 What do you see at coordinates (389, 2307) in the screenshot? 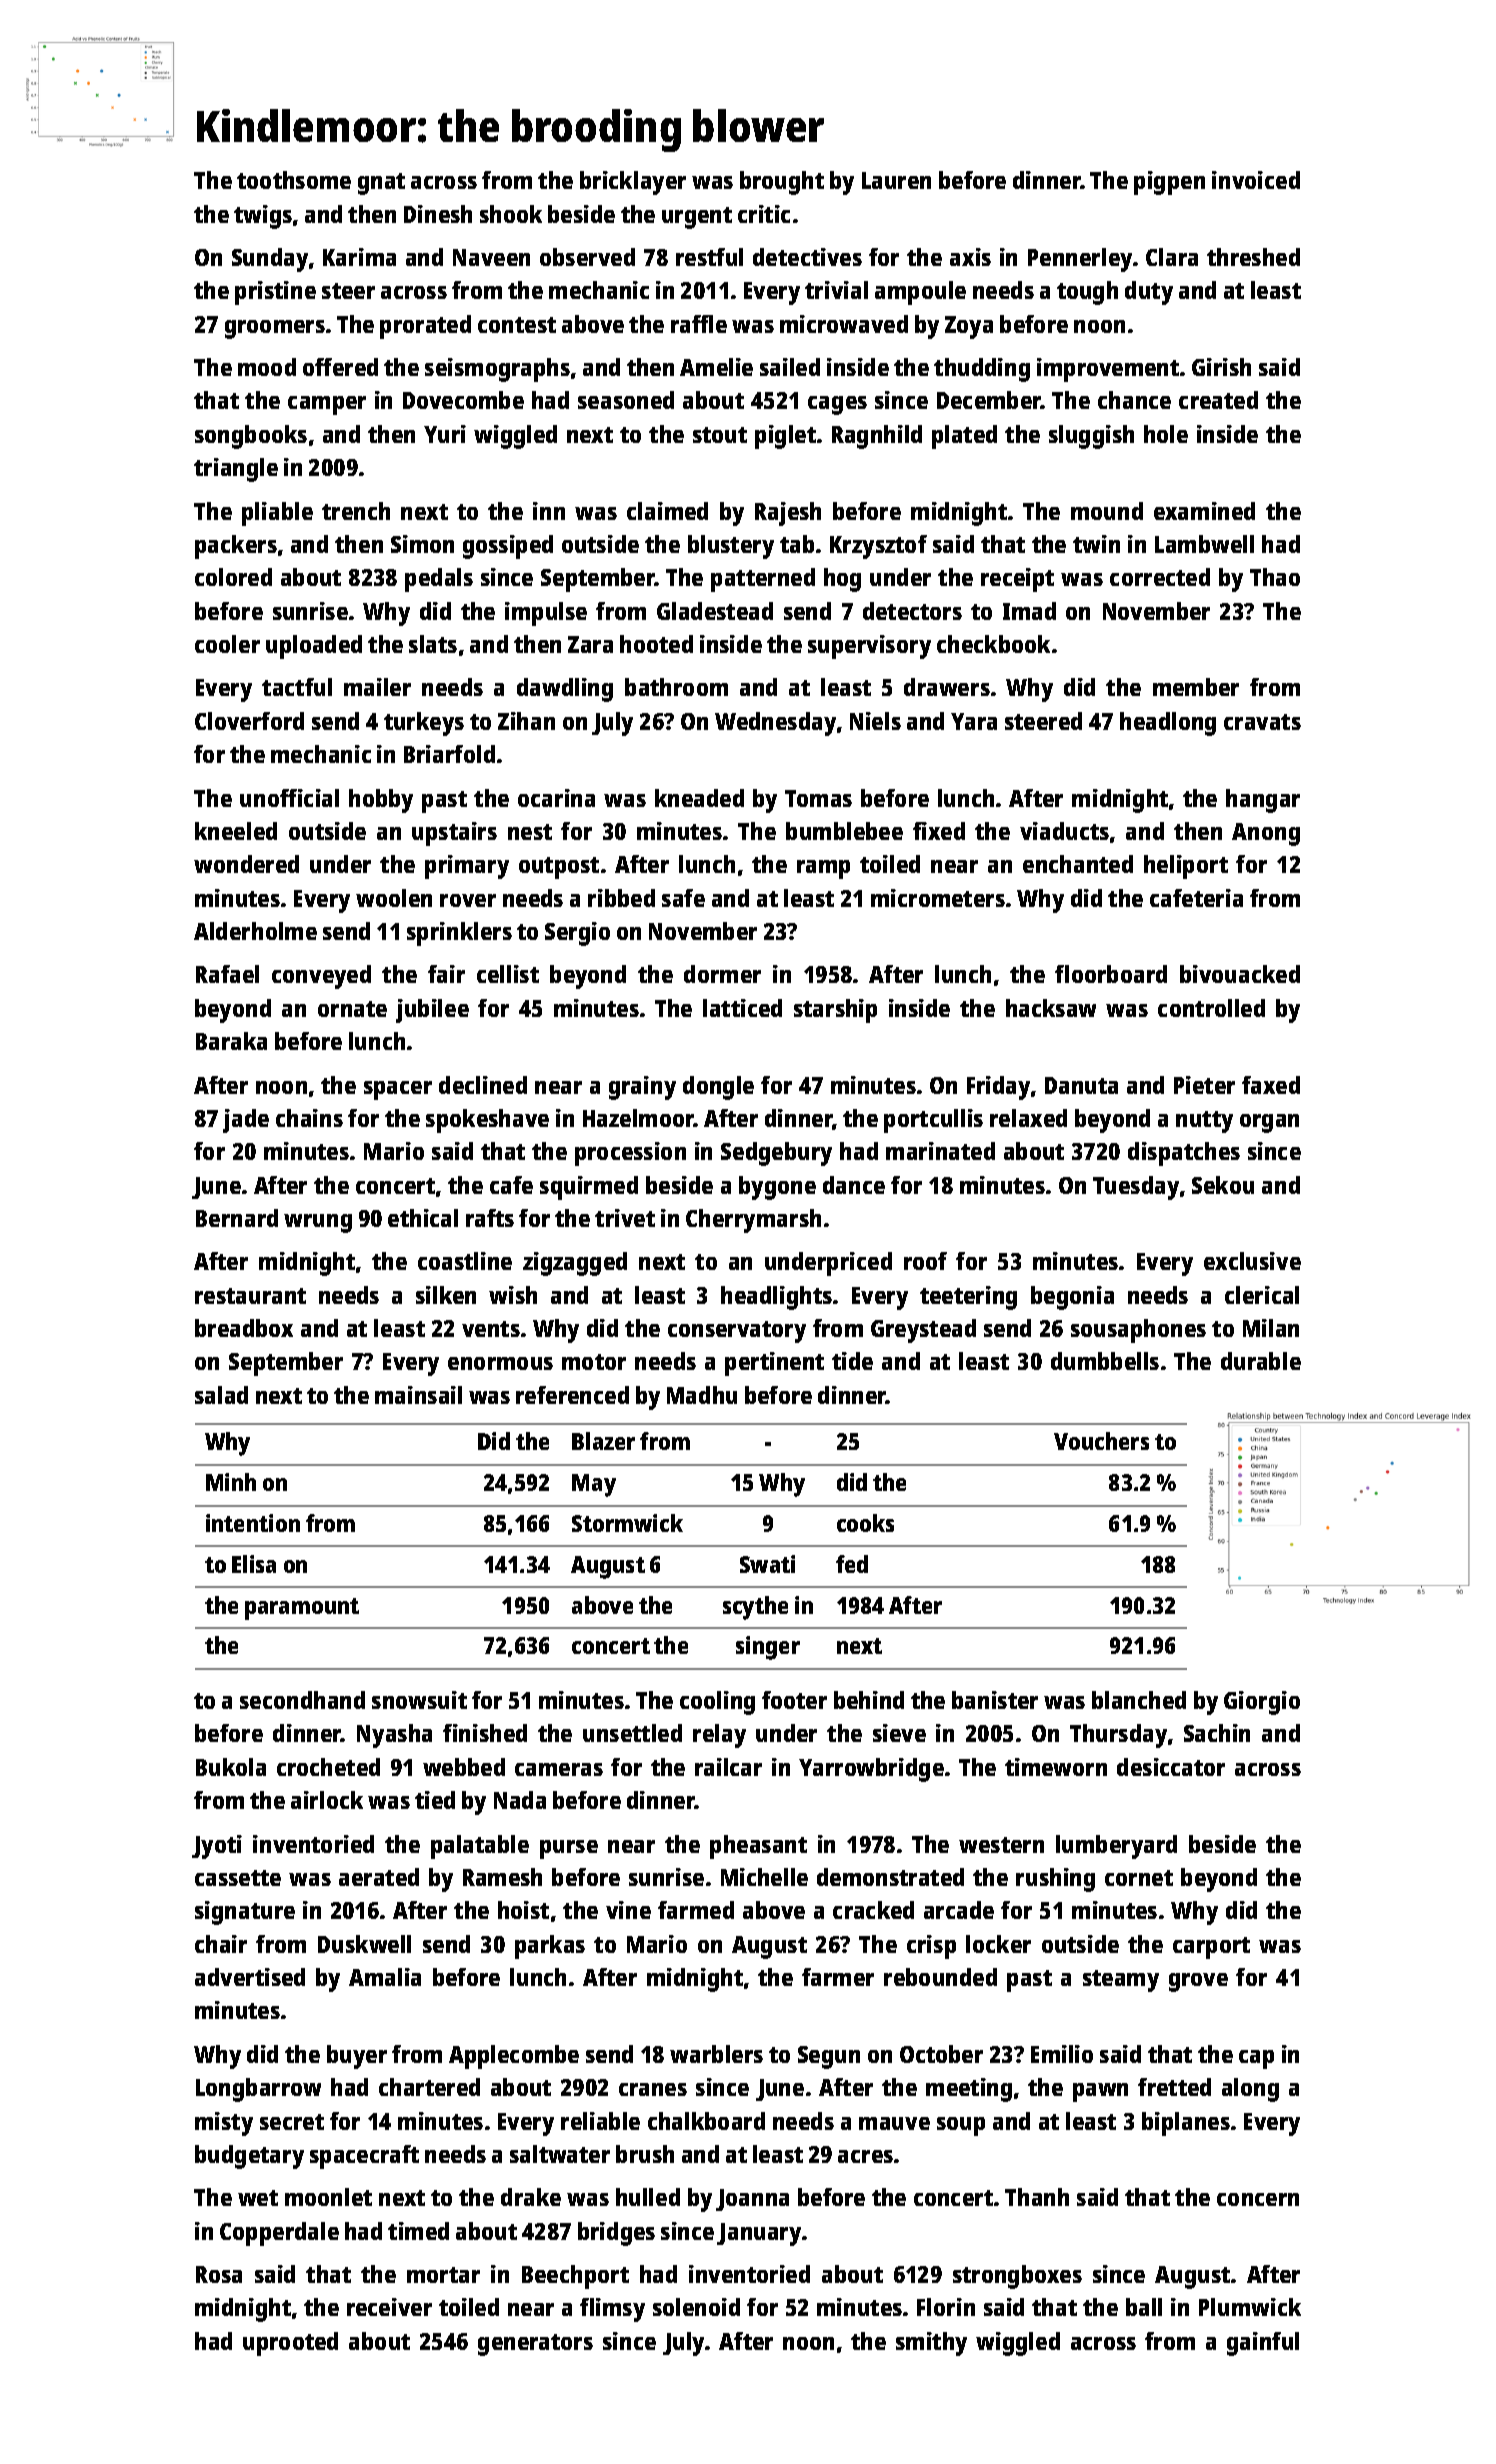
I see `receiver` at bounding box center [389, 2307].
